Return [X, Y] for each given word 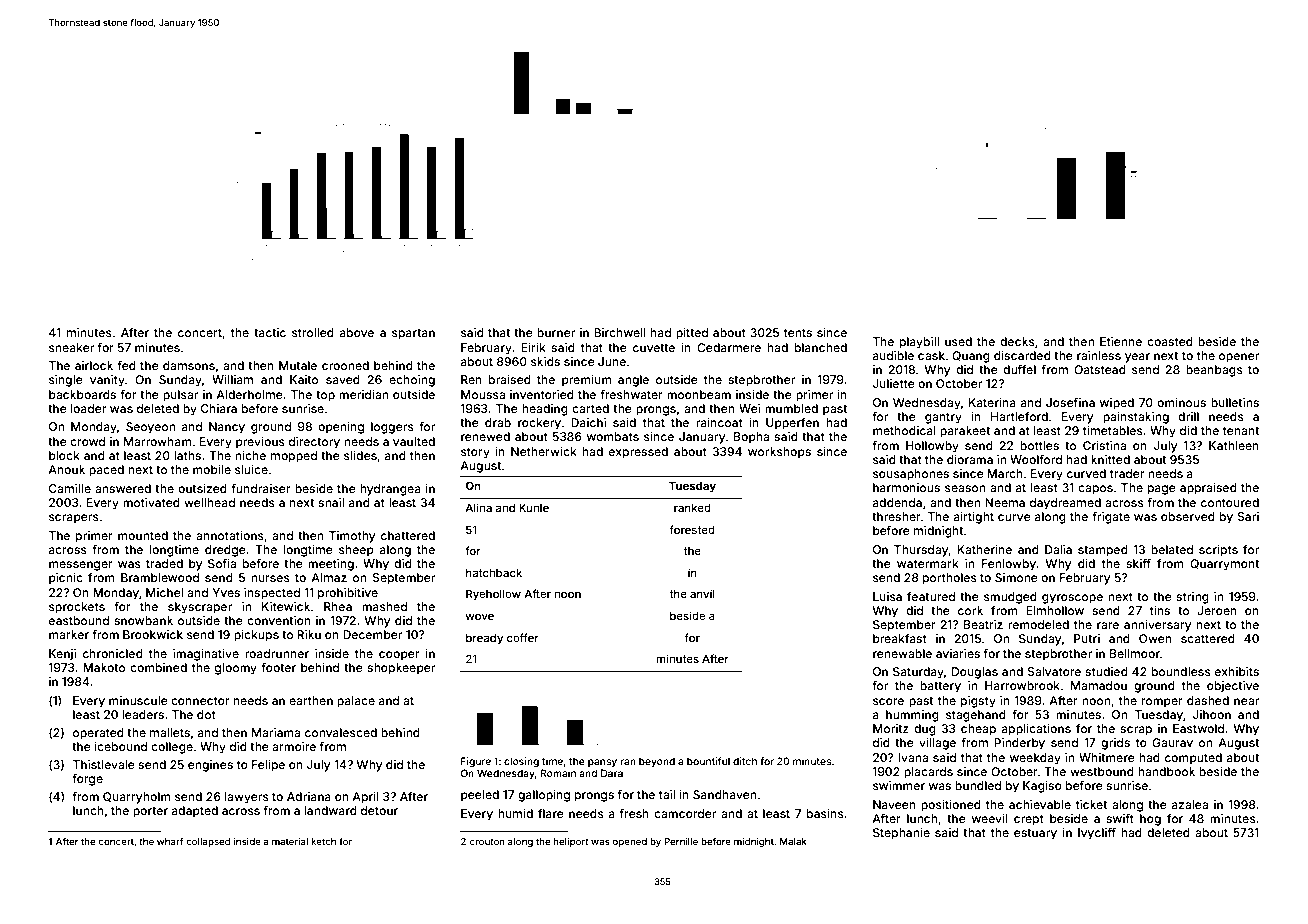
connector [200, 701]
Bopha [751, 438]
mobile [212, 469]
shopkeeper [401, 669]
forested [692, 529]
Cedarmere [729, 347]
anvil [702, 593]
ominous [1181, 402]
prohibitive [348, 594]
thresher [896, 516]
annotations [230, 535]
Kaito [304, 379]
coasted [1170, 341]
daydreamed [1065, 504]
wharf [170, 841]
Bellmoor [1135, 653]
